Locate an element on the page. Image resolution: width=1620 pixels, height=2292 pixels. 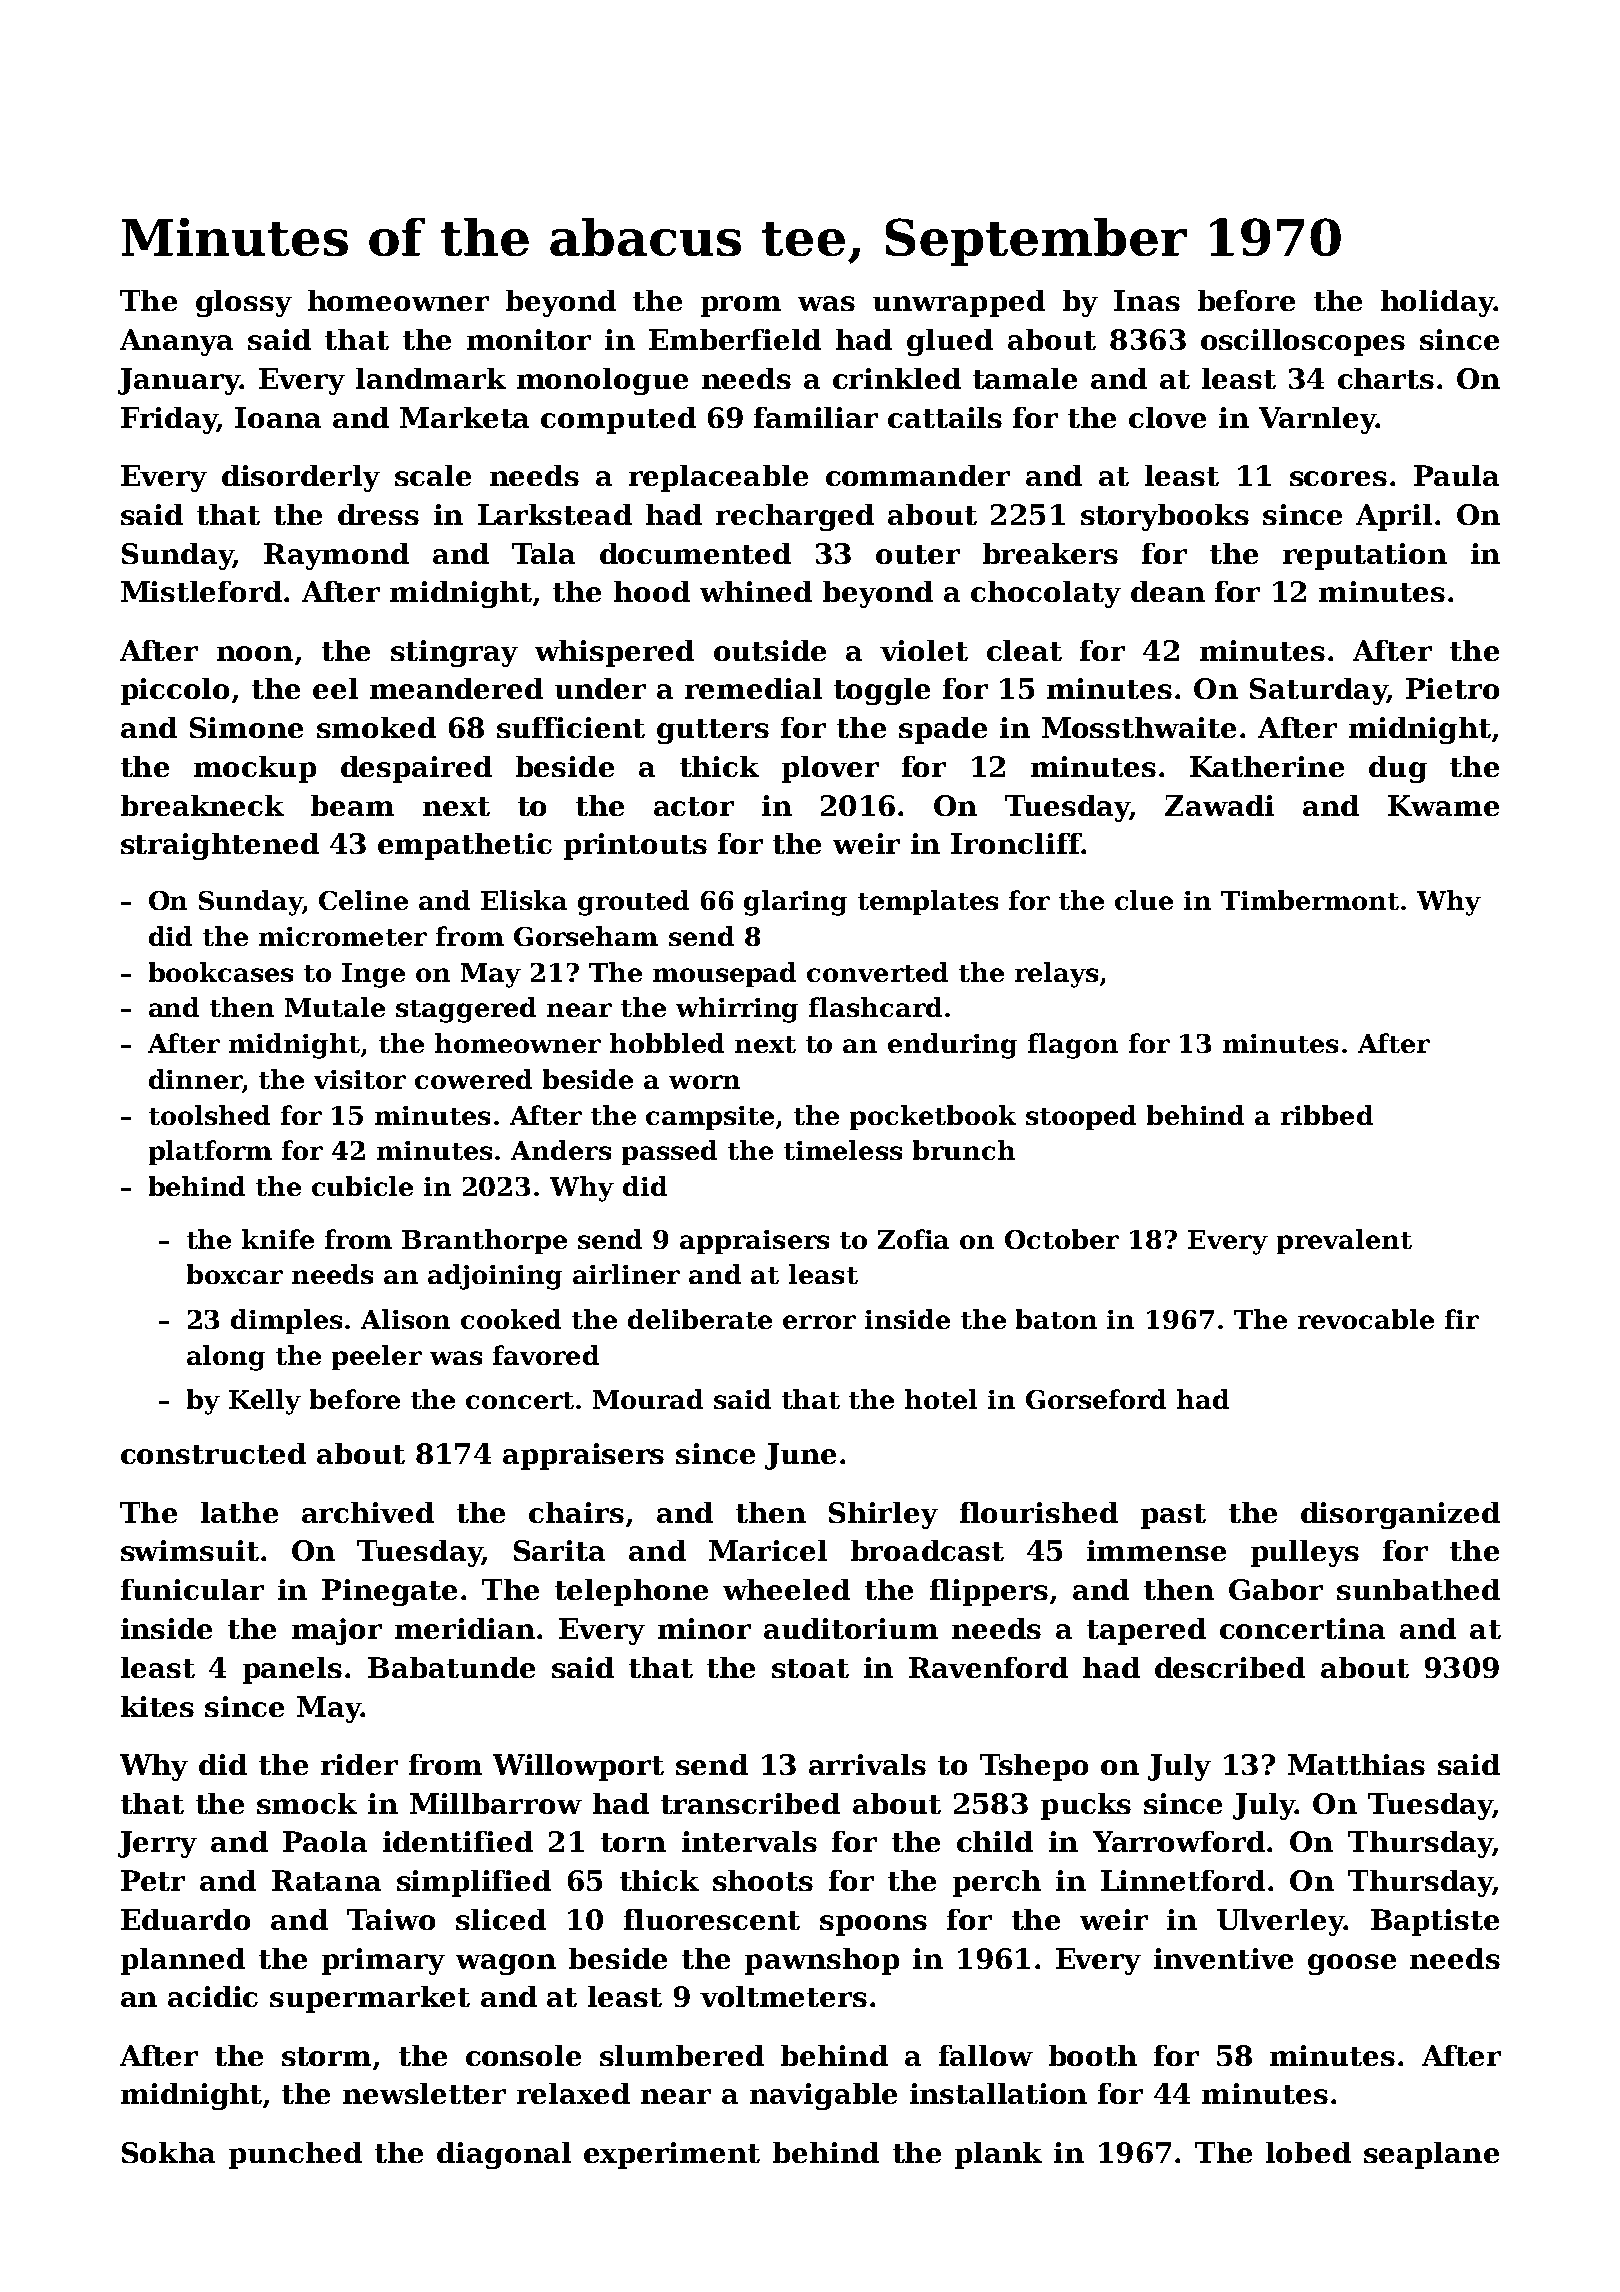
Timbermont is located at coordinates (1310, 900).
